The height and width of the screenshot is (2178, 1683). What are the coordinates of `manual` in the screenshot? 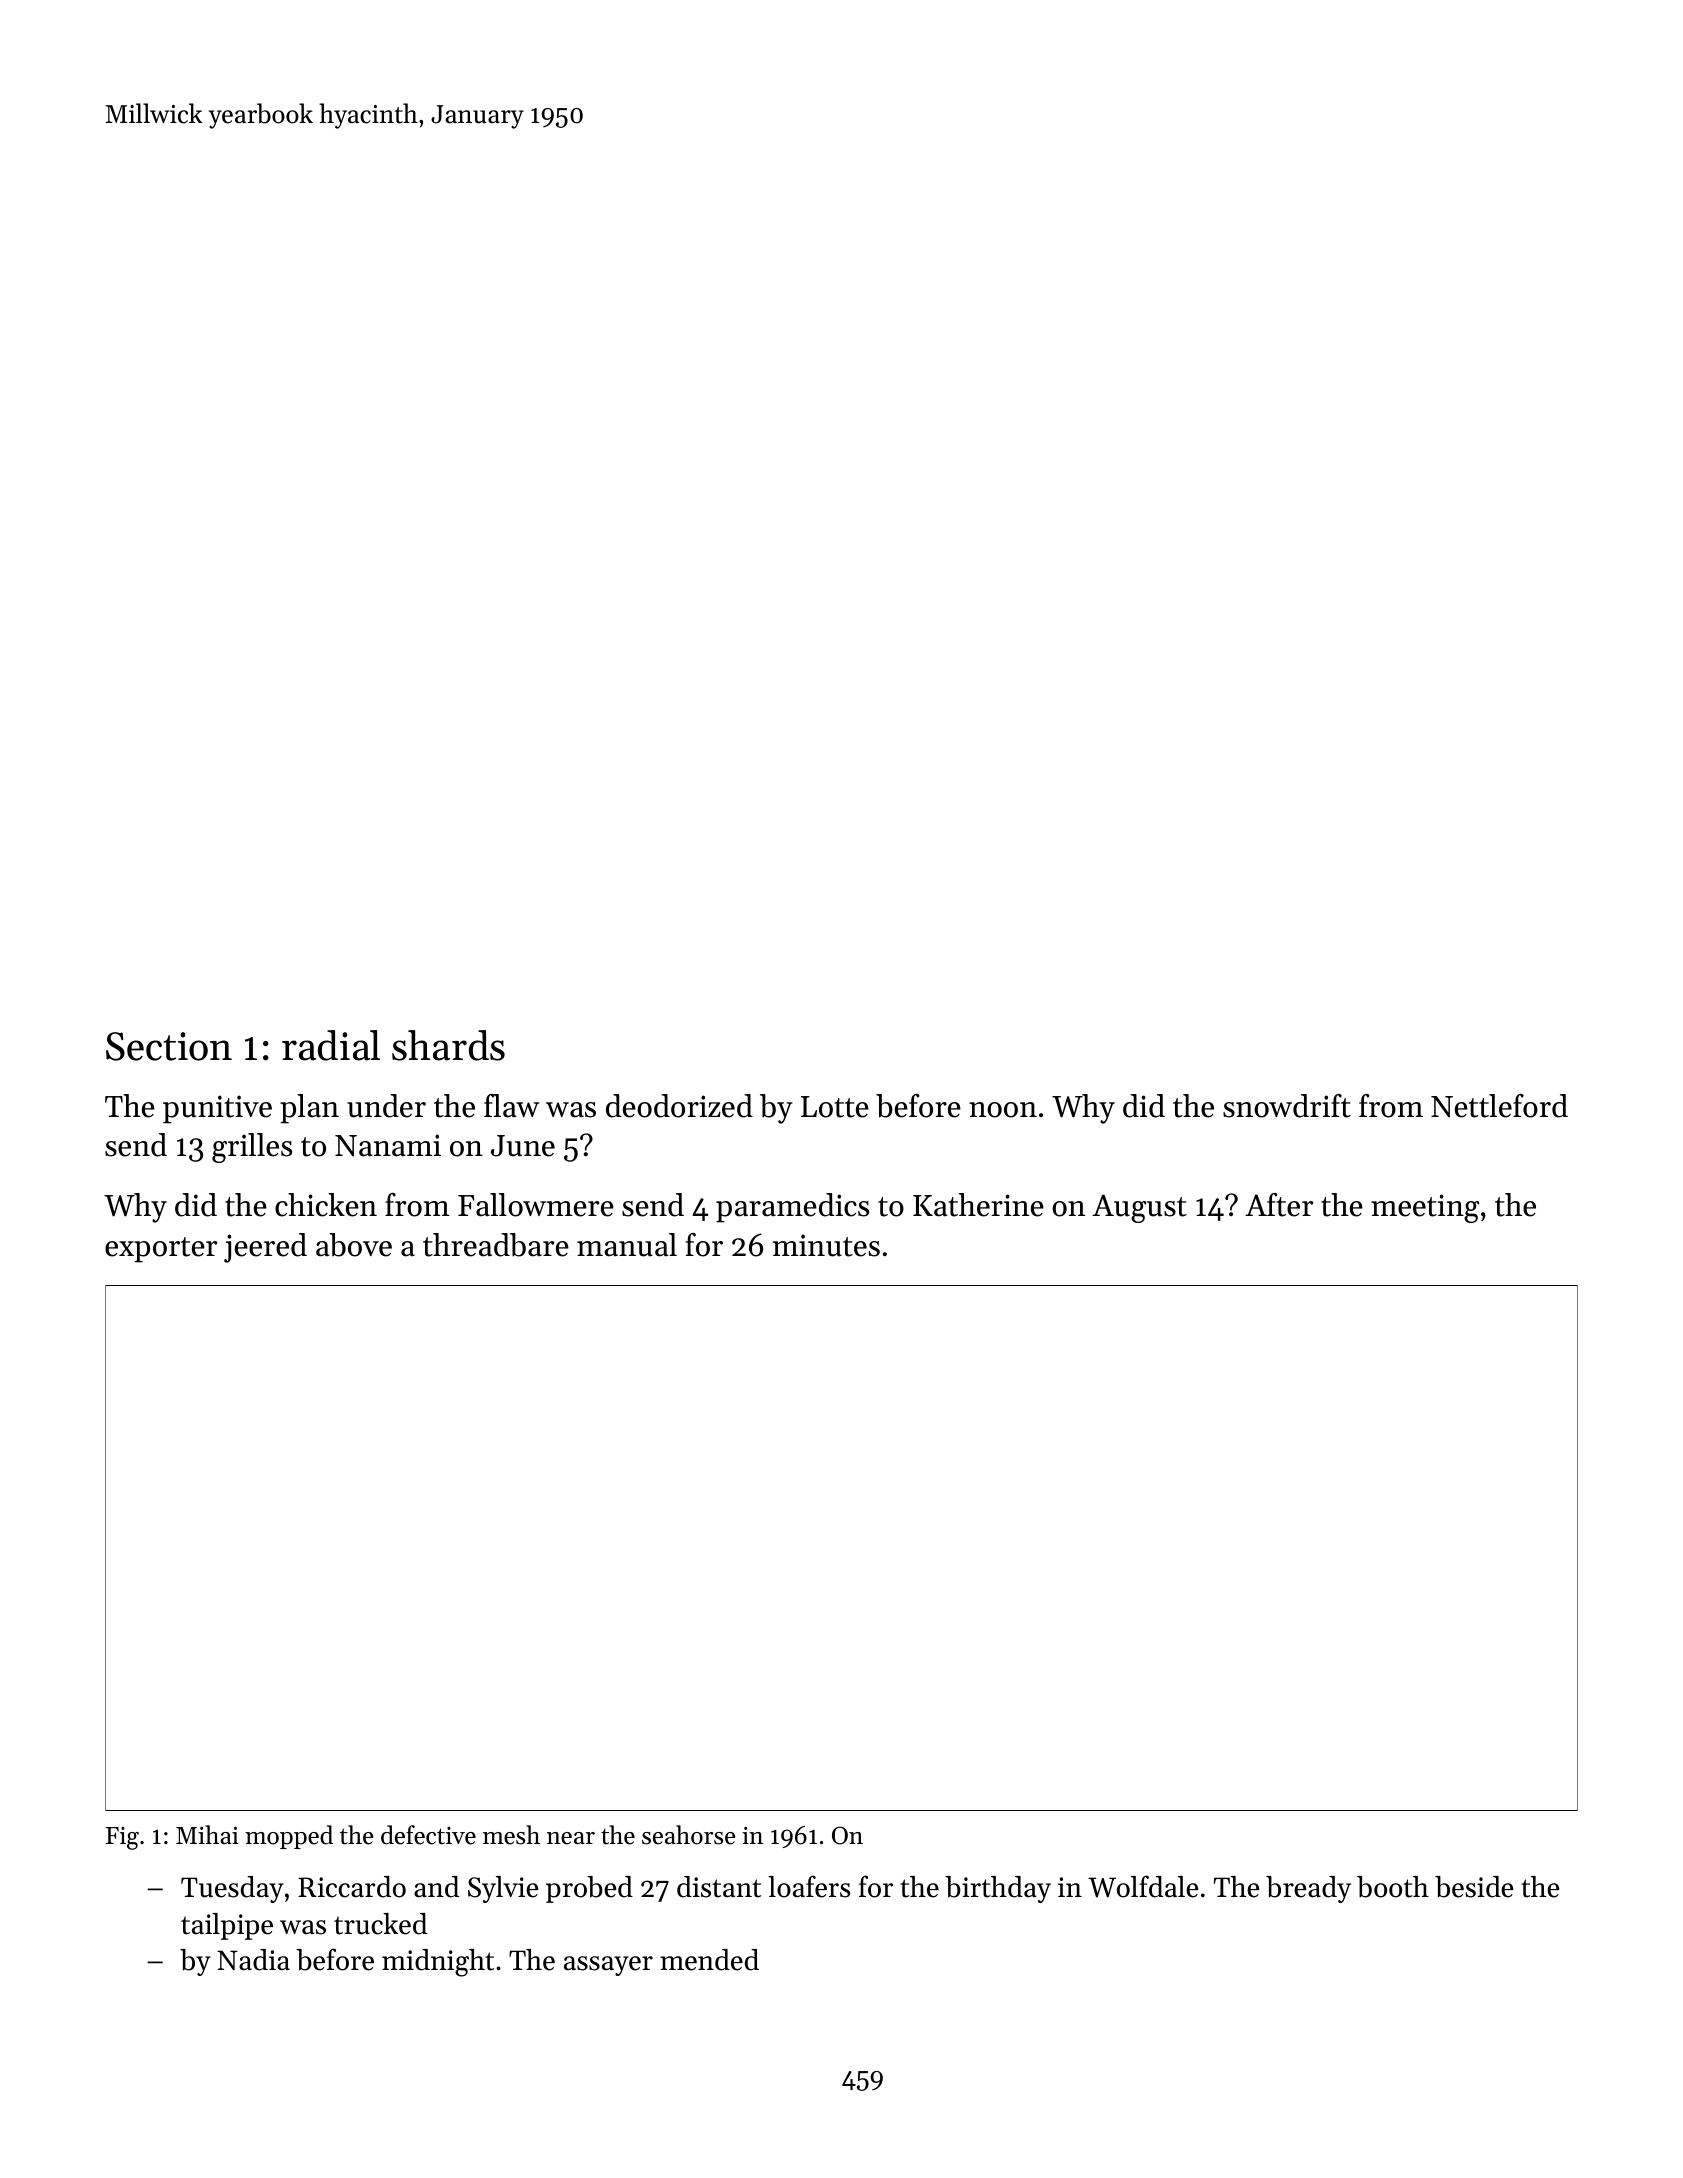 It's located at (627, 1245).
